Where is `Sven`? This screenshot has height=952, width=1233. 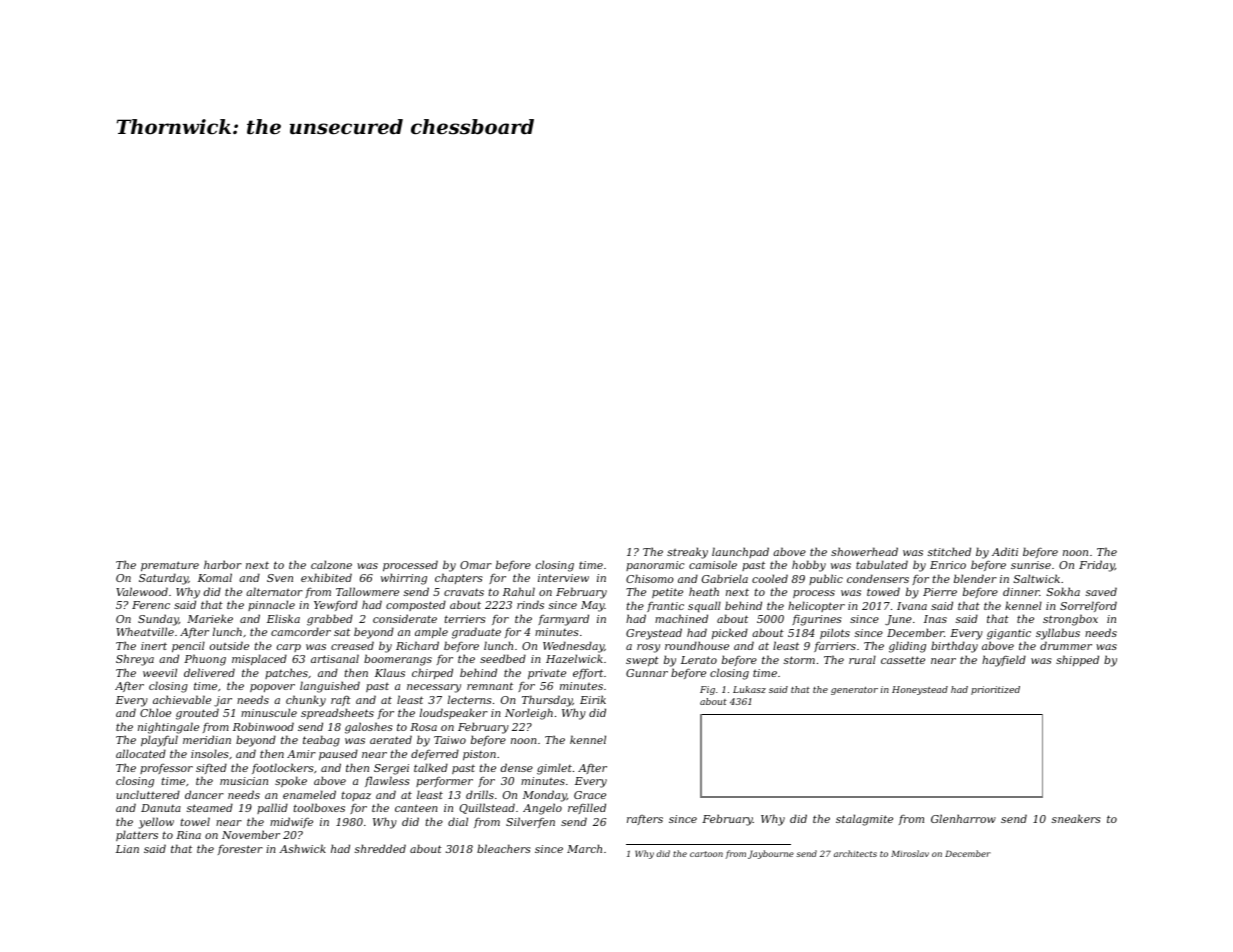 Sven is located at coordinates (280, 578).
